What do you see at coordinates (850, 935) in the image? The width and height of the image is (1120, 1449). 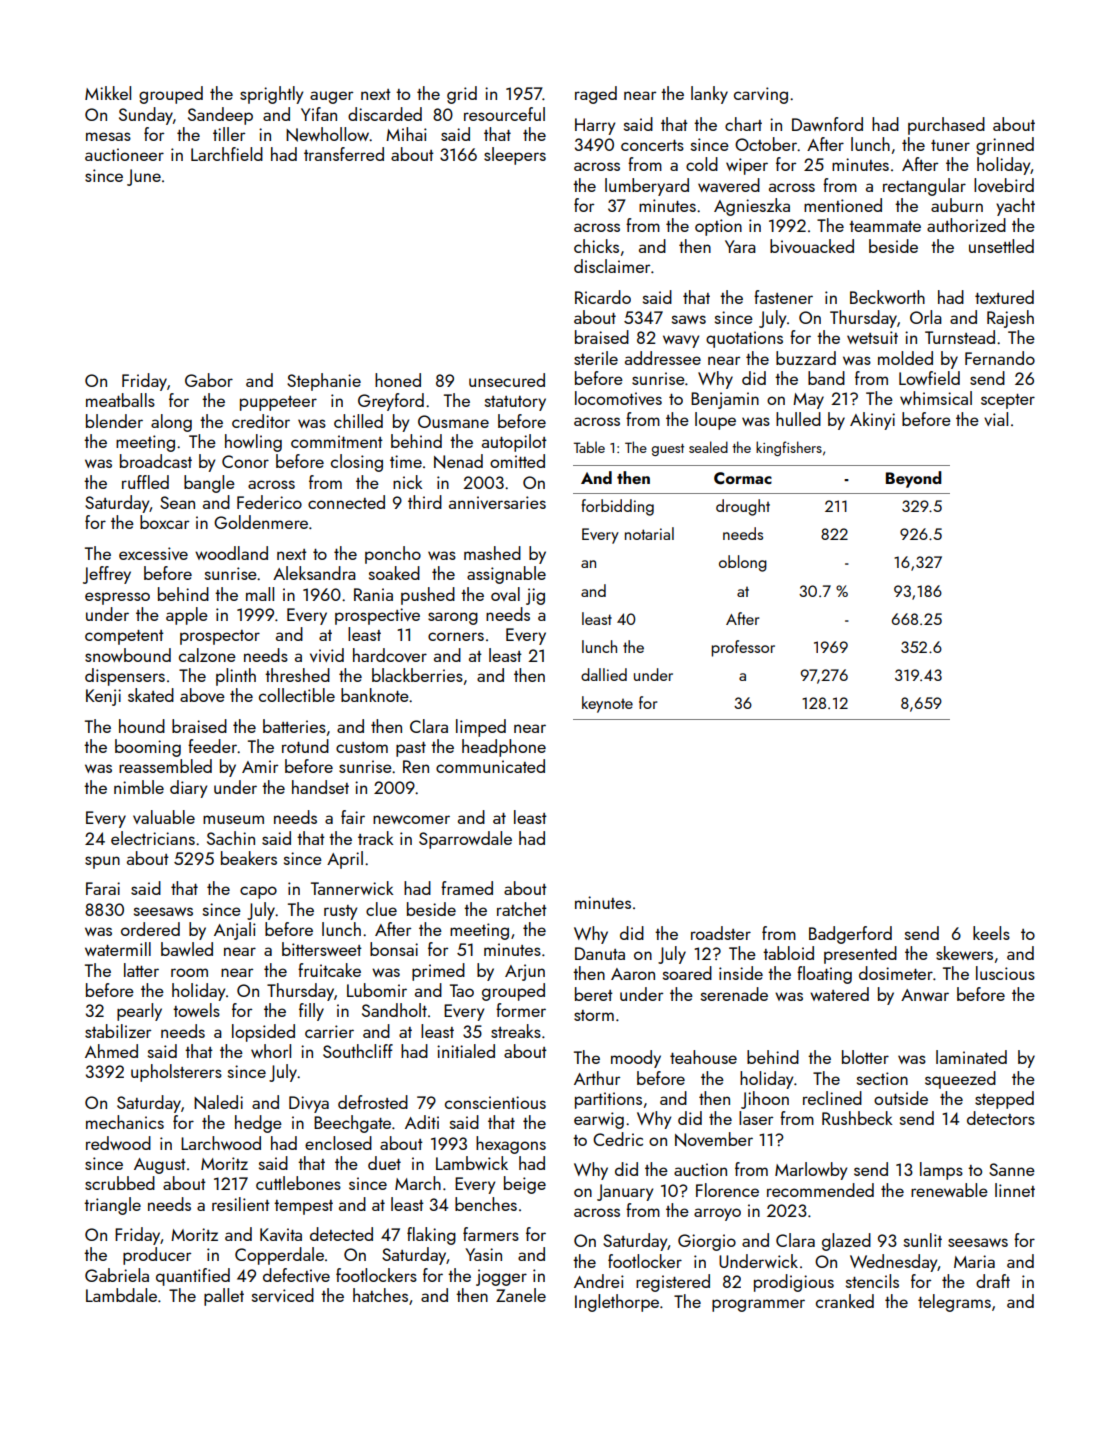 I see `Badgerford` at bounding box center [850, 935].
